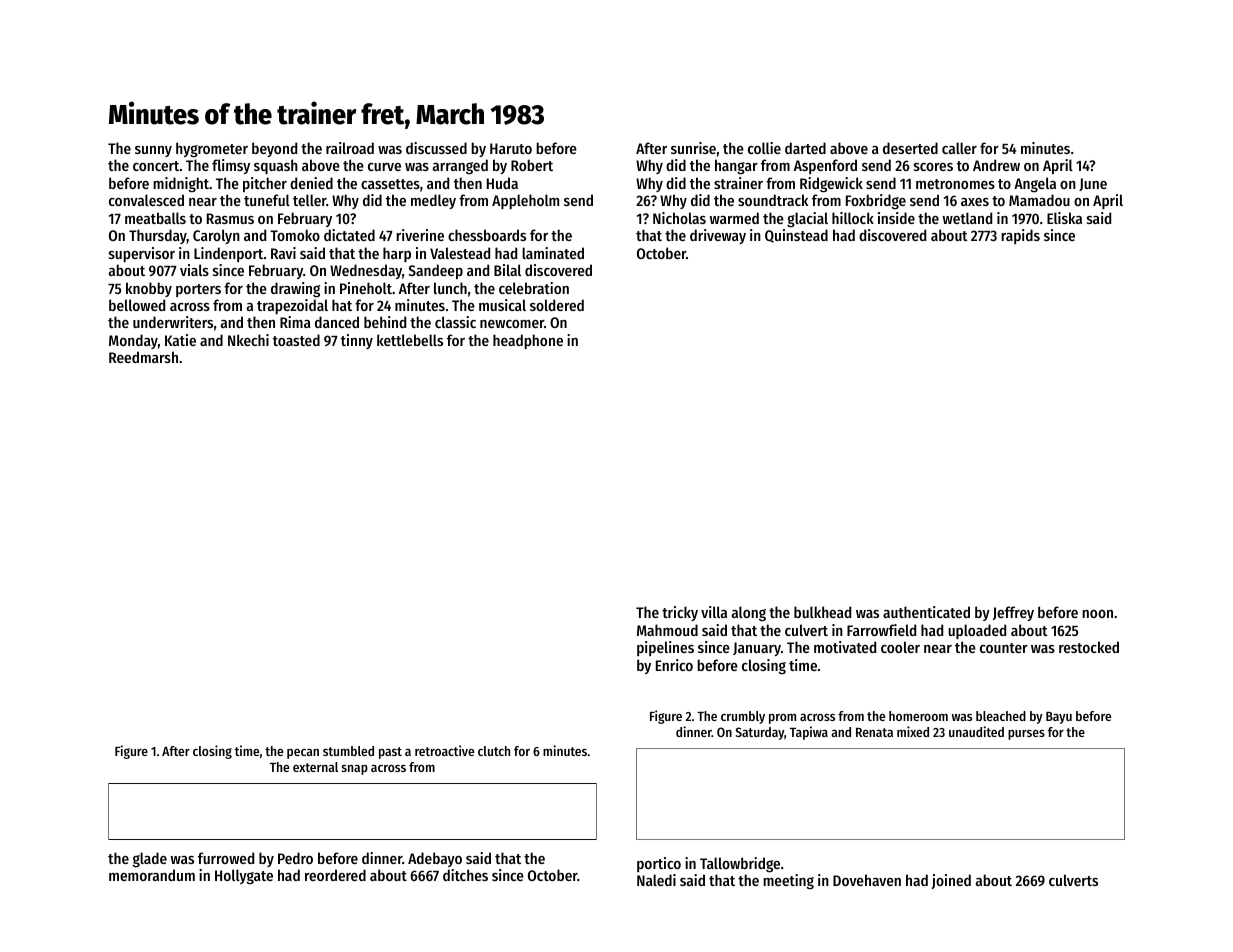  I want to click on Reedmarsh, so click(143, 357).
